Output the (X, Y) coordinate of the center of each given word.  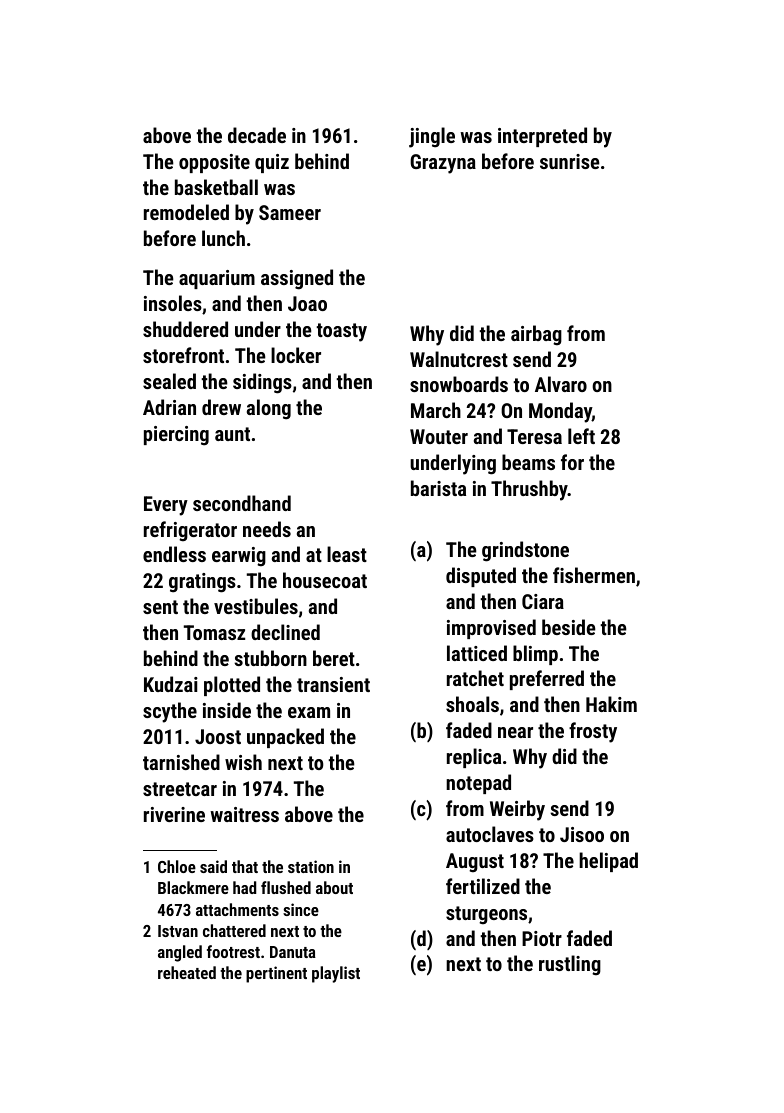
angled (180, 953)
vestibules (256, 606)
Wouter (439, 436)
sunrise (570, 161)
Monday (560, 412)
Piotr (542, 938)
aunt (232, 434)
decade (257, 135)
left (581, 436)
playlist (336, 974)
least (347, 554)
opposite (214, 163)
